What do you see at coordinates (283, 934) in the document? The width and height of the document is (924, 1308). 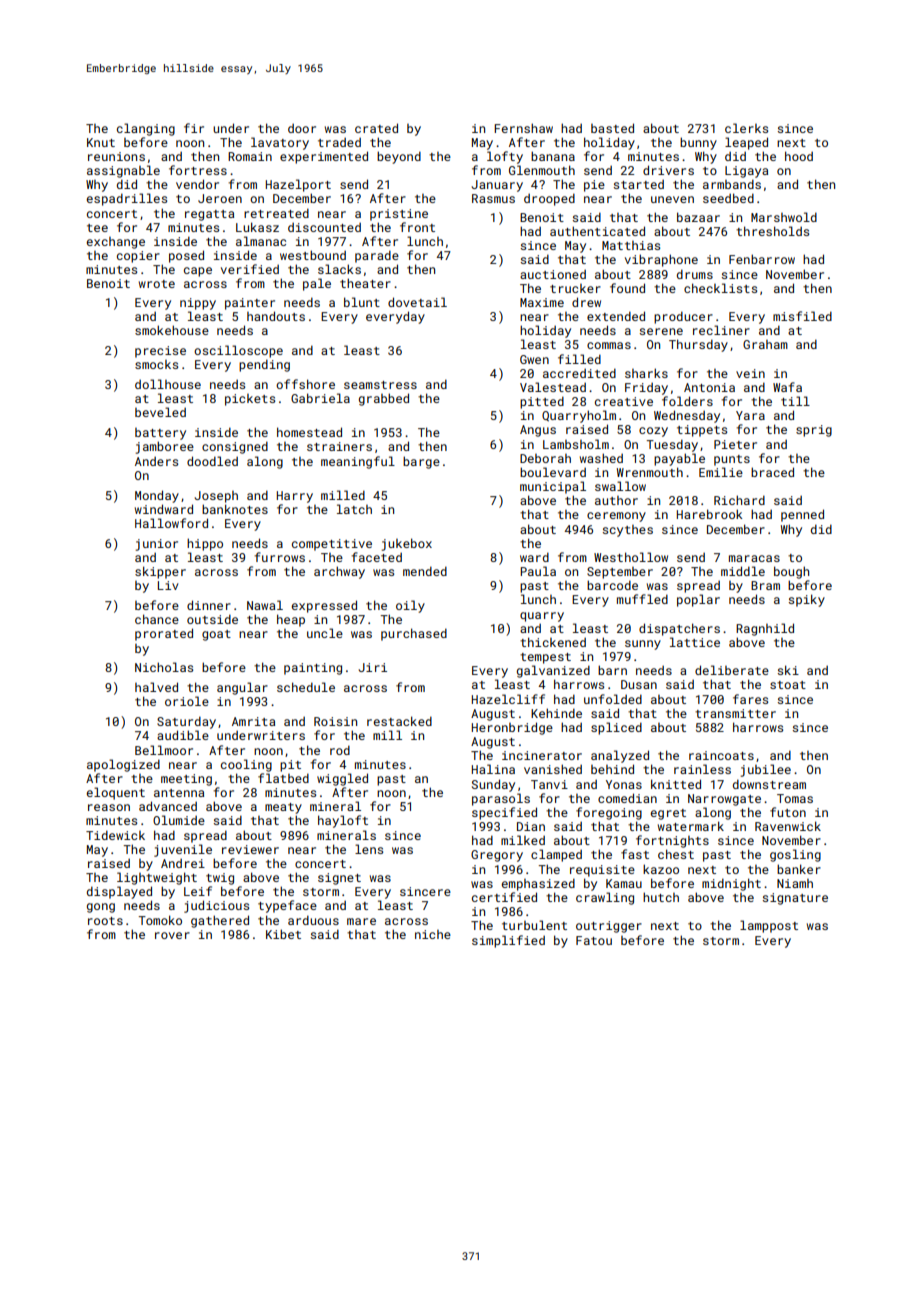 I see `Kibet` at bounding box center [283, 934].
